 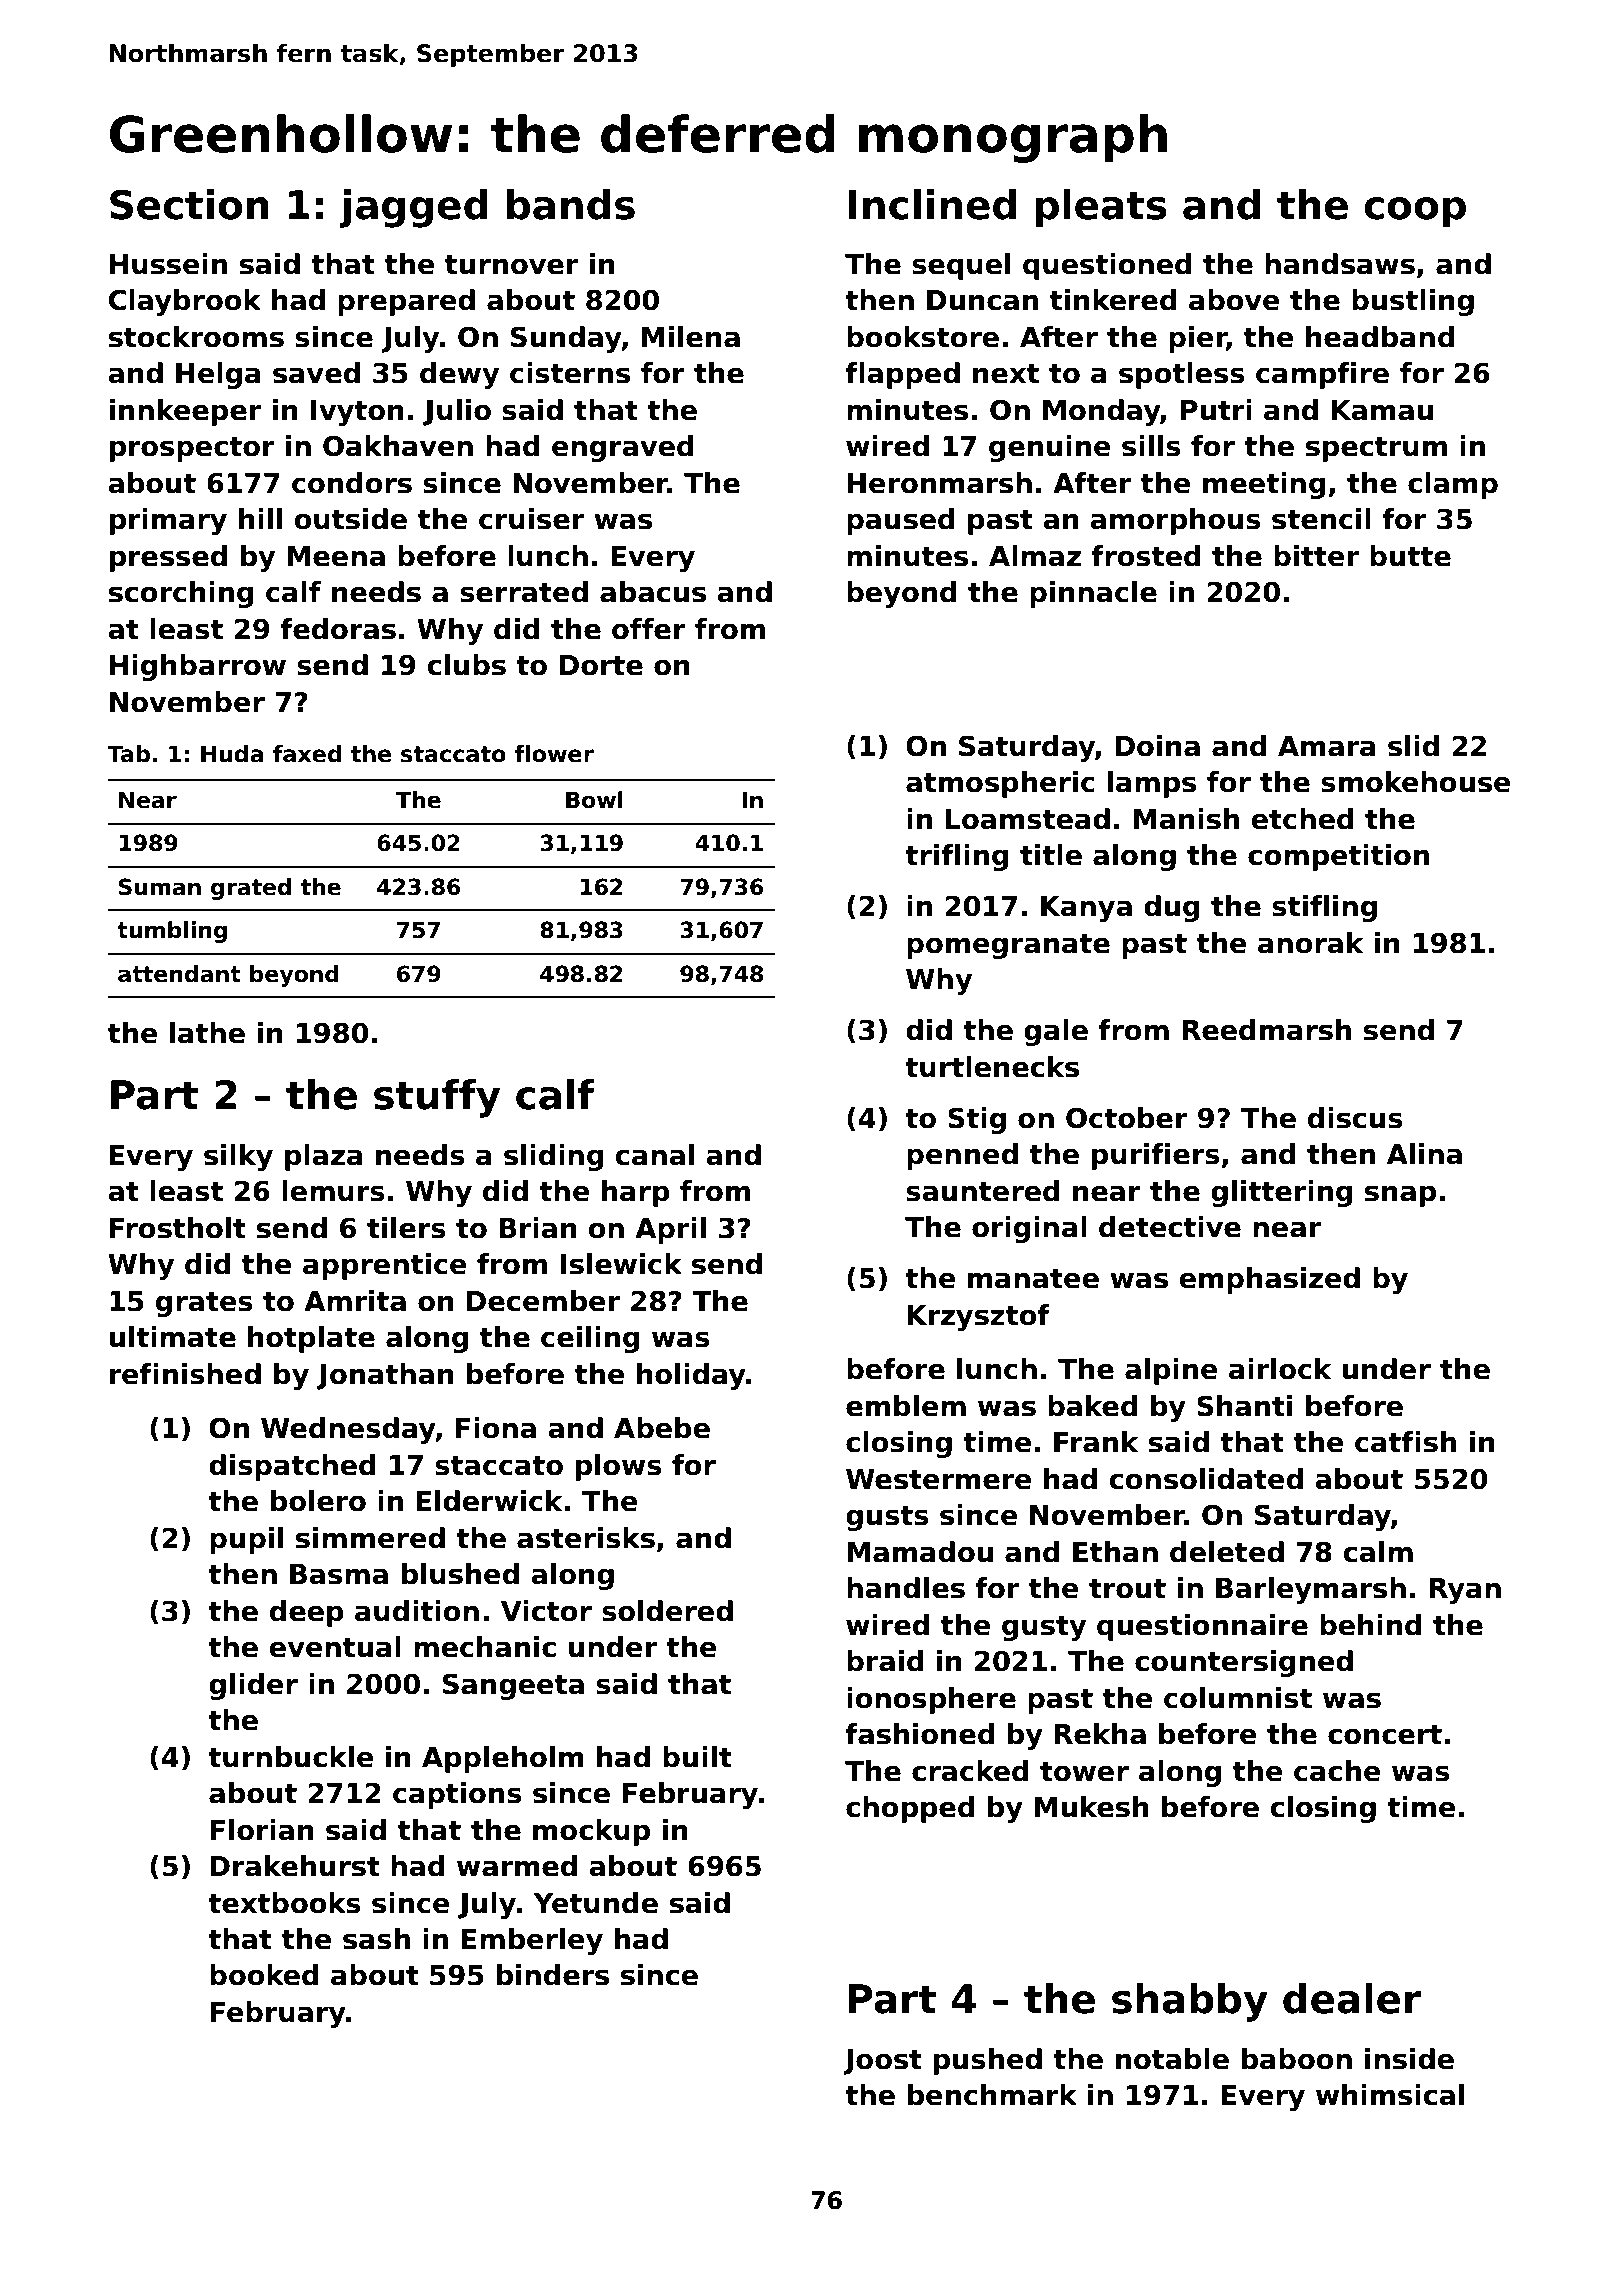 I want to click on Almaz, so click(x=1035, y=556).
